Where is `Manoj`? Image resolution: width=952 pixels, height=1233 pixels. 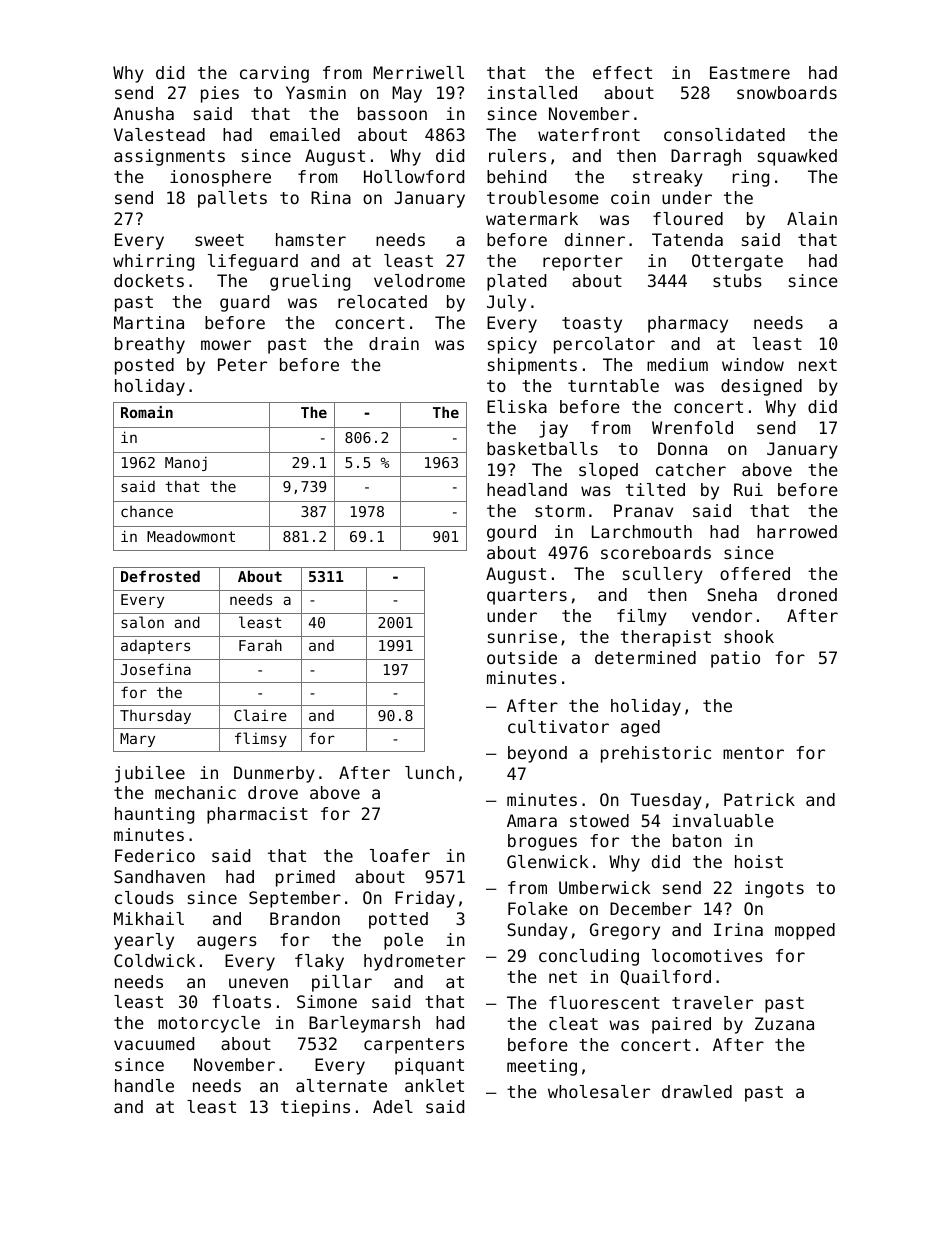
Manoj is located at coordinates (186, 463).
